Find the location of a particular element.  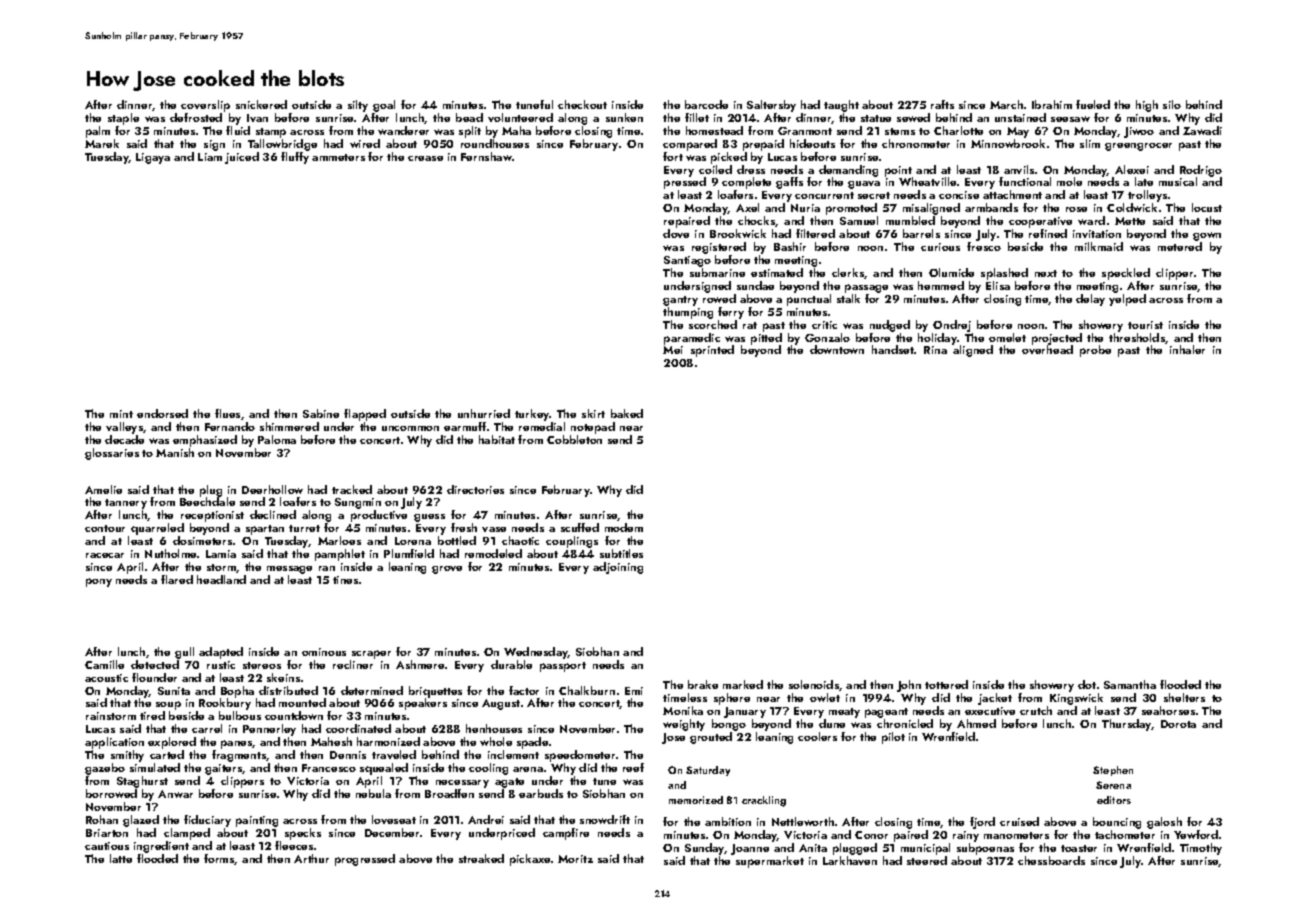

slim is located at coordinates (1090, 143).
